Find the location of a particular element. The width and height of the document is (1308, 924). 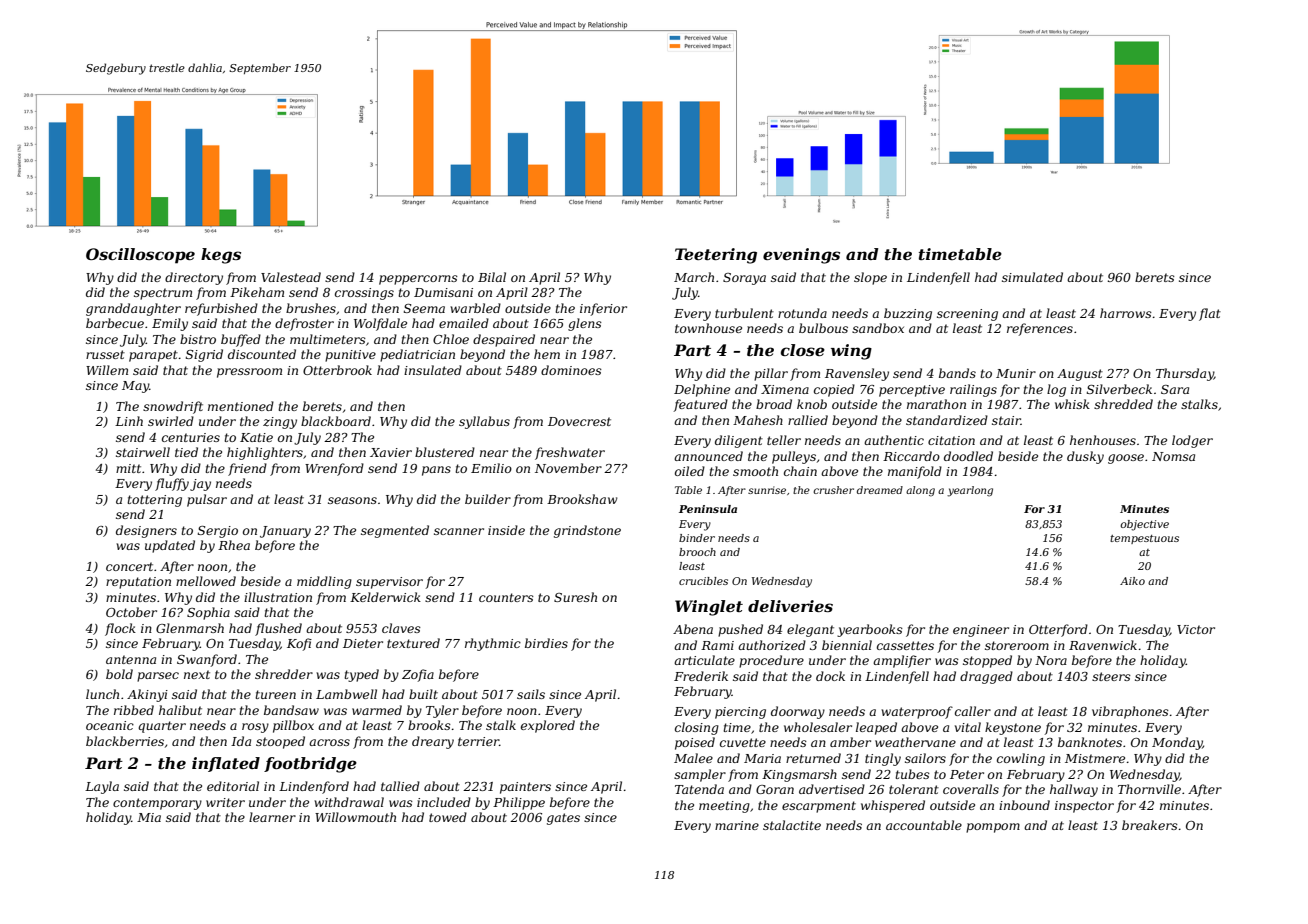

Victor is located at coordinates (1196, 629).
